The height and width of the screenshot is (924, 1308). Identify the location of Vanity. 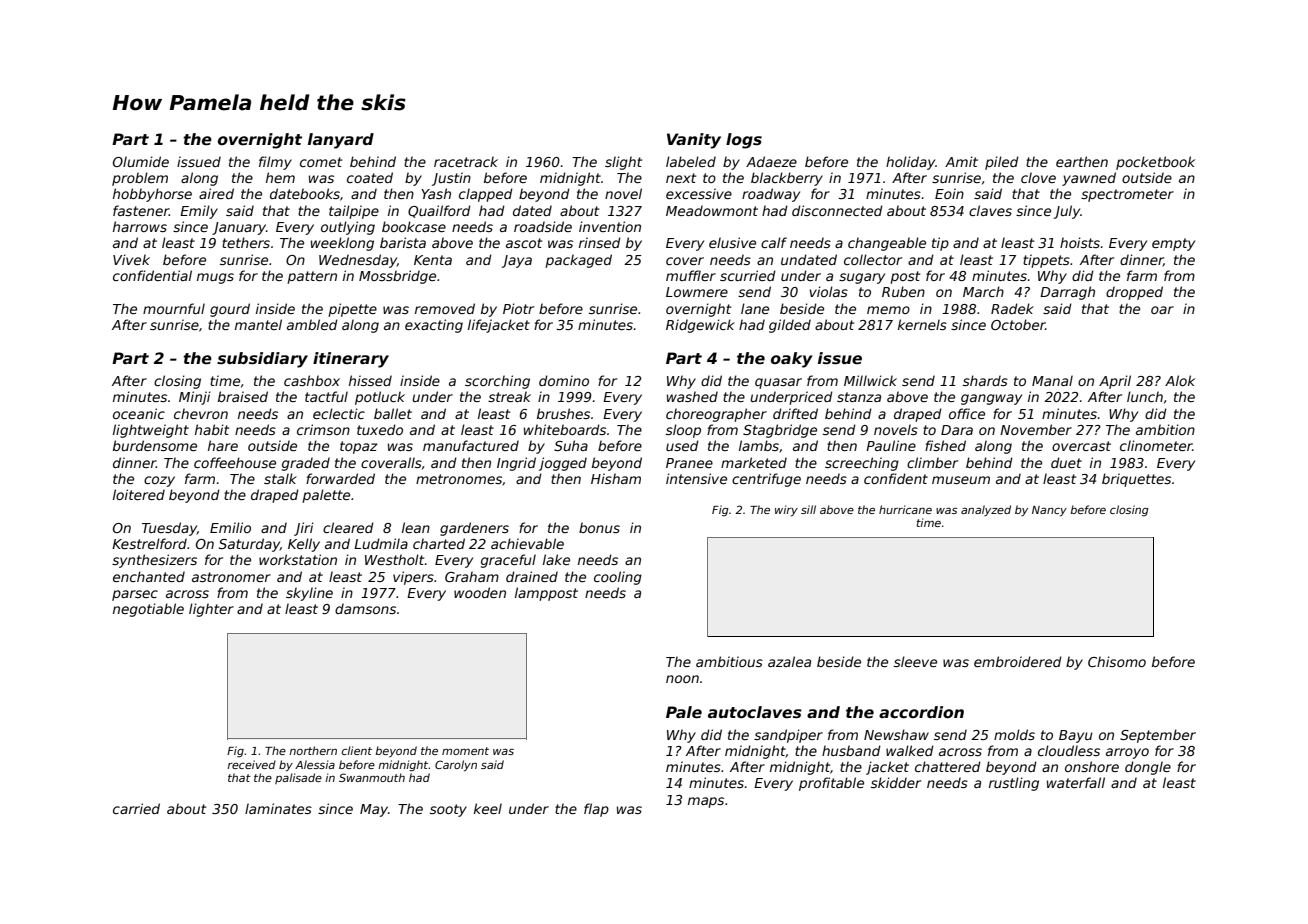
(694, 141).
